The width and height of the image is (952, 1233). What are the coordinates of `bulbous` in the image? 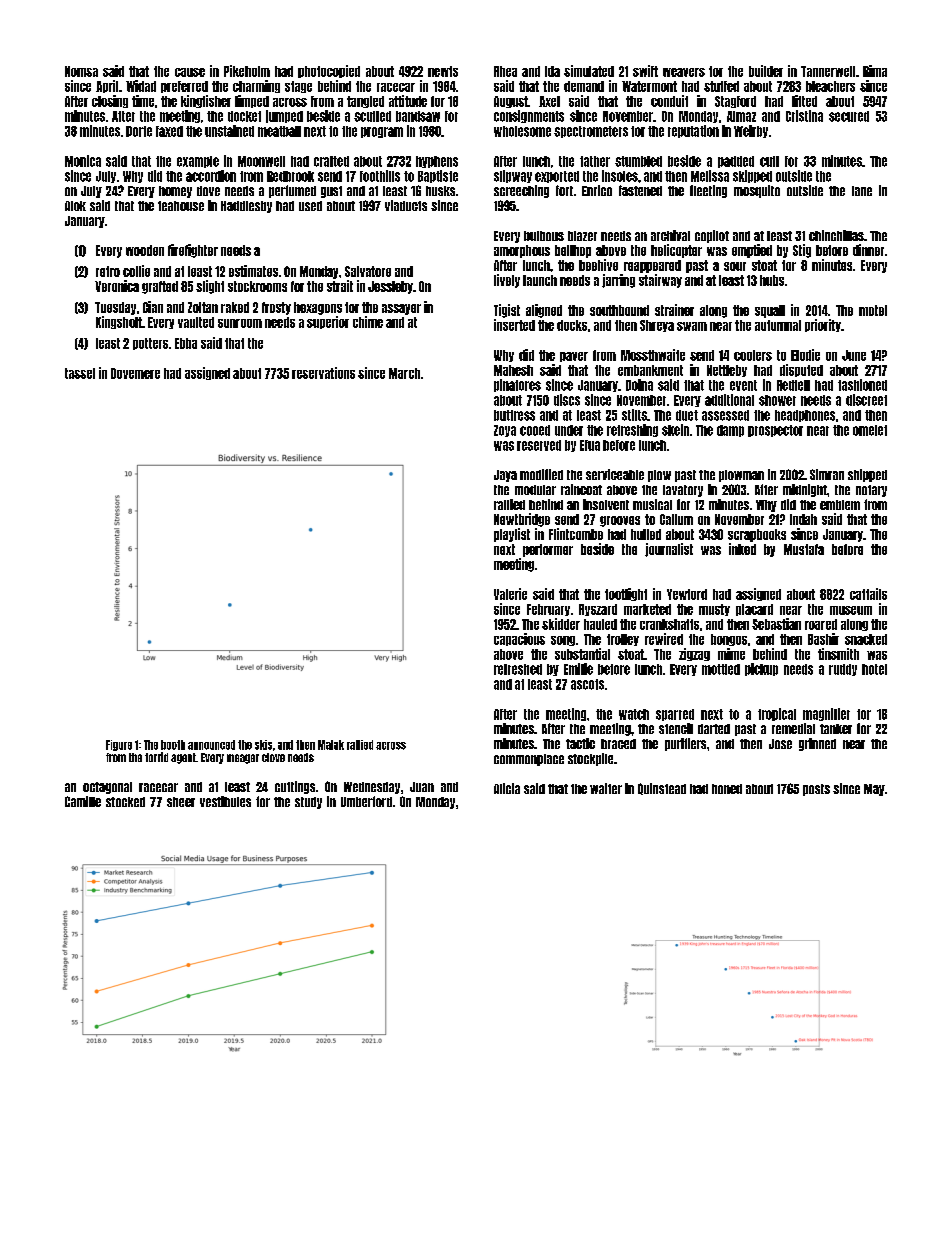 It's located at (544, 236).
